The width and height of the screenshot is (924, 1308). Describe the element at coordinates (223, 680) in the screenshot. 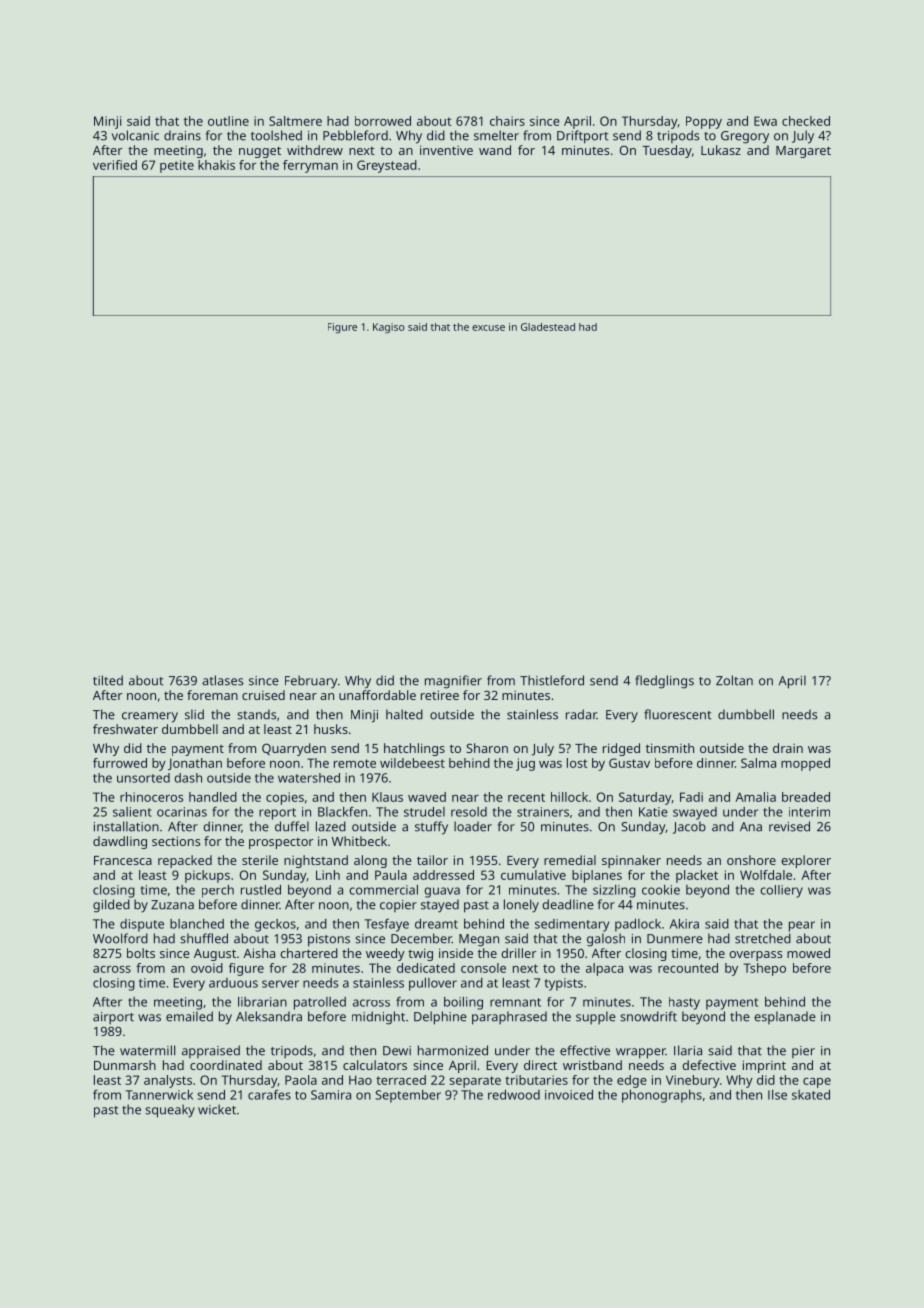

I see `atlases` at that location.
